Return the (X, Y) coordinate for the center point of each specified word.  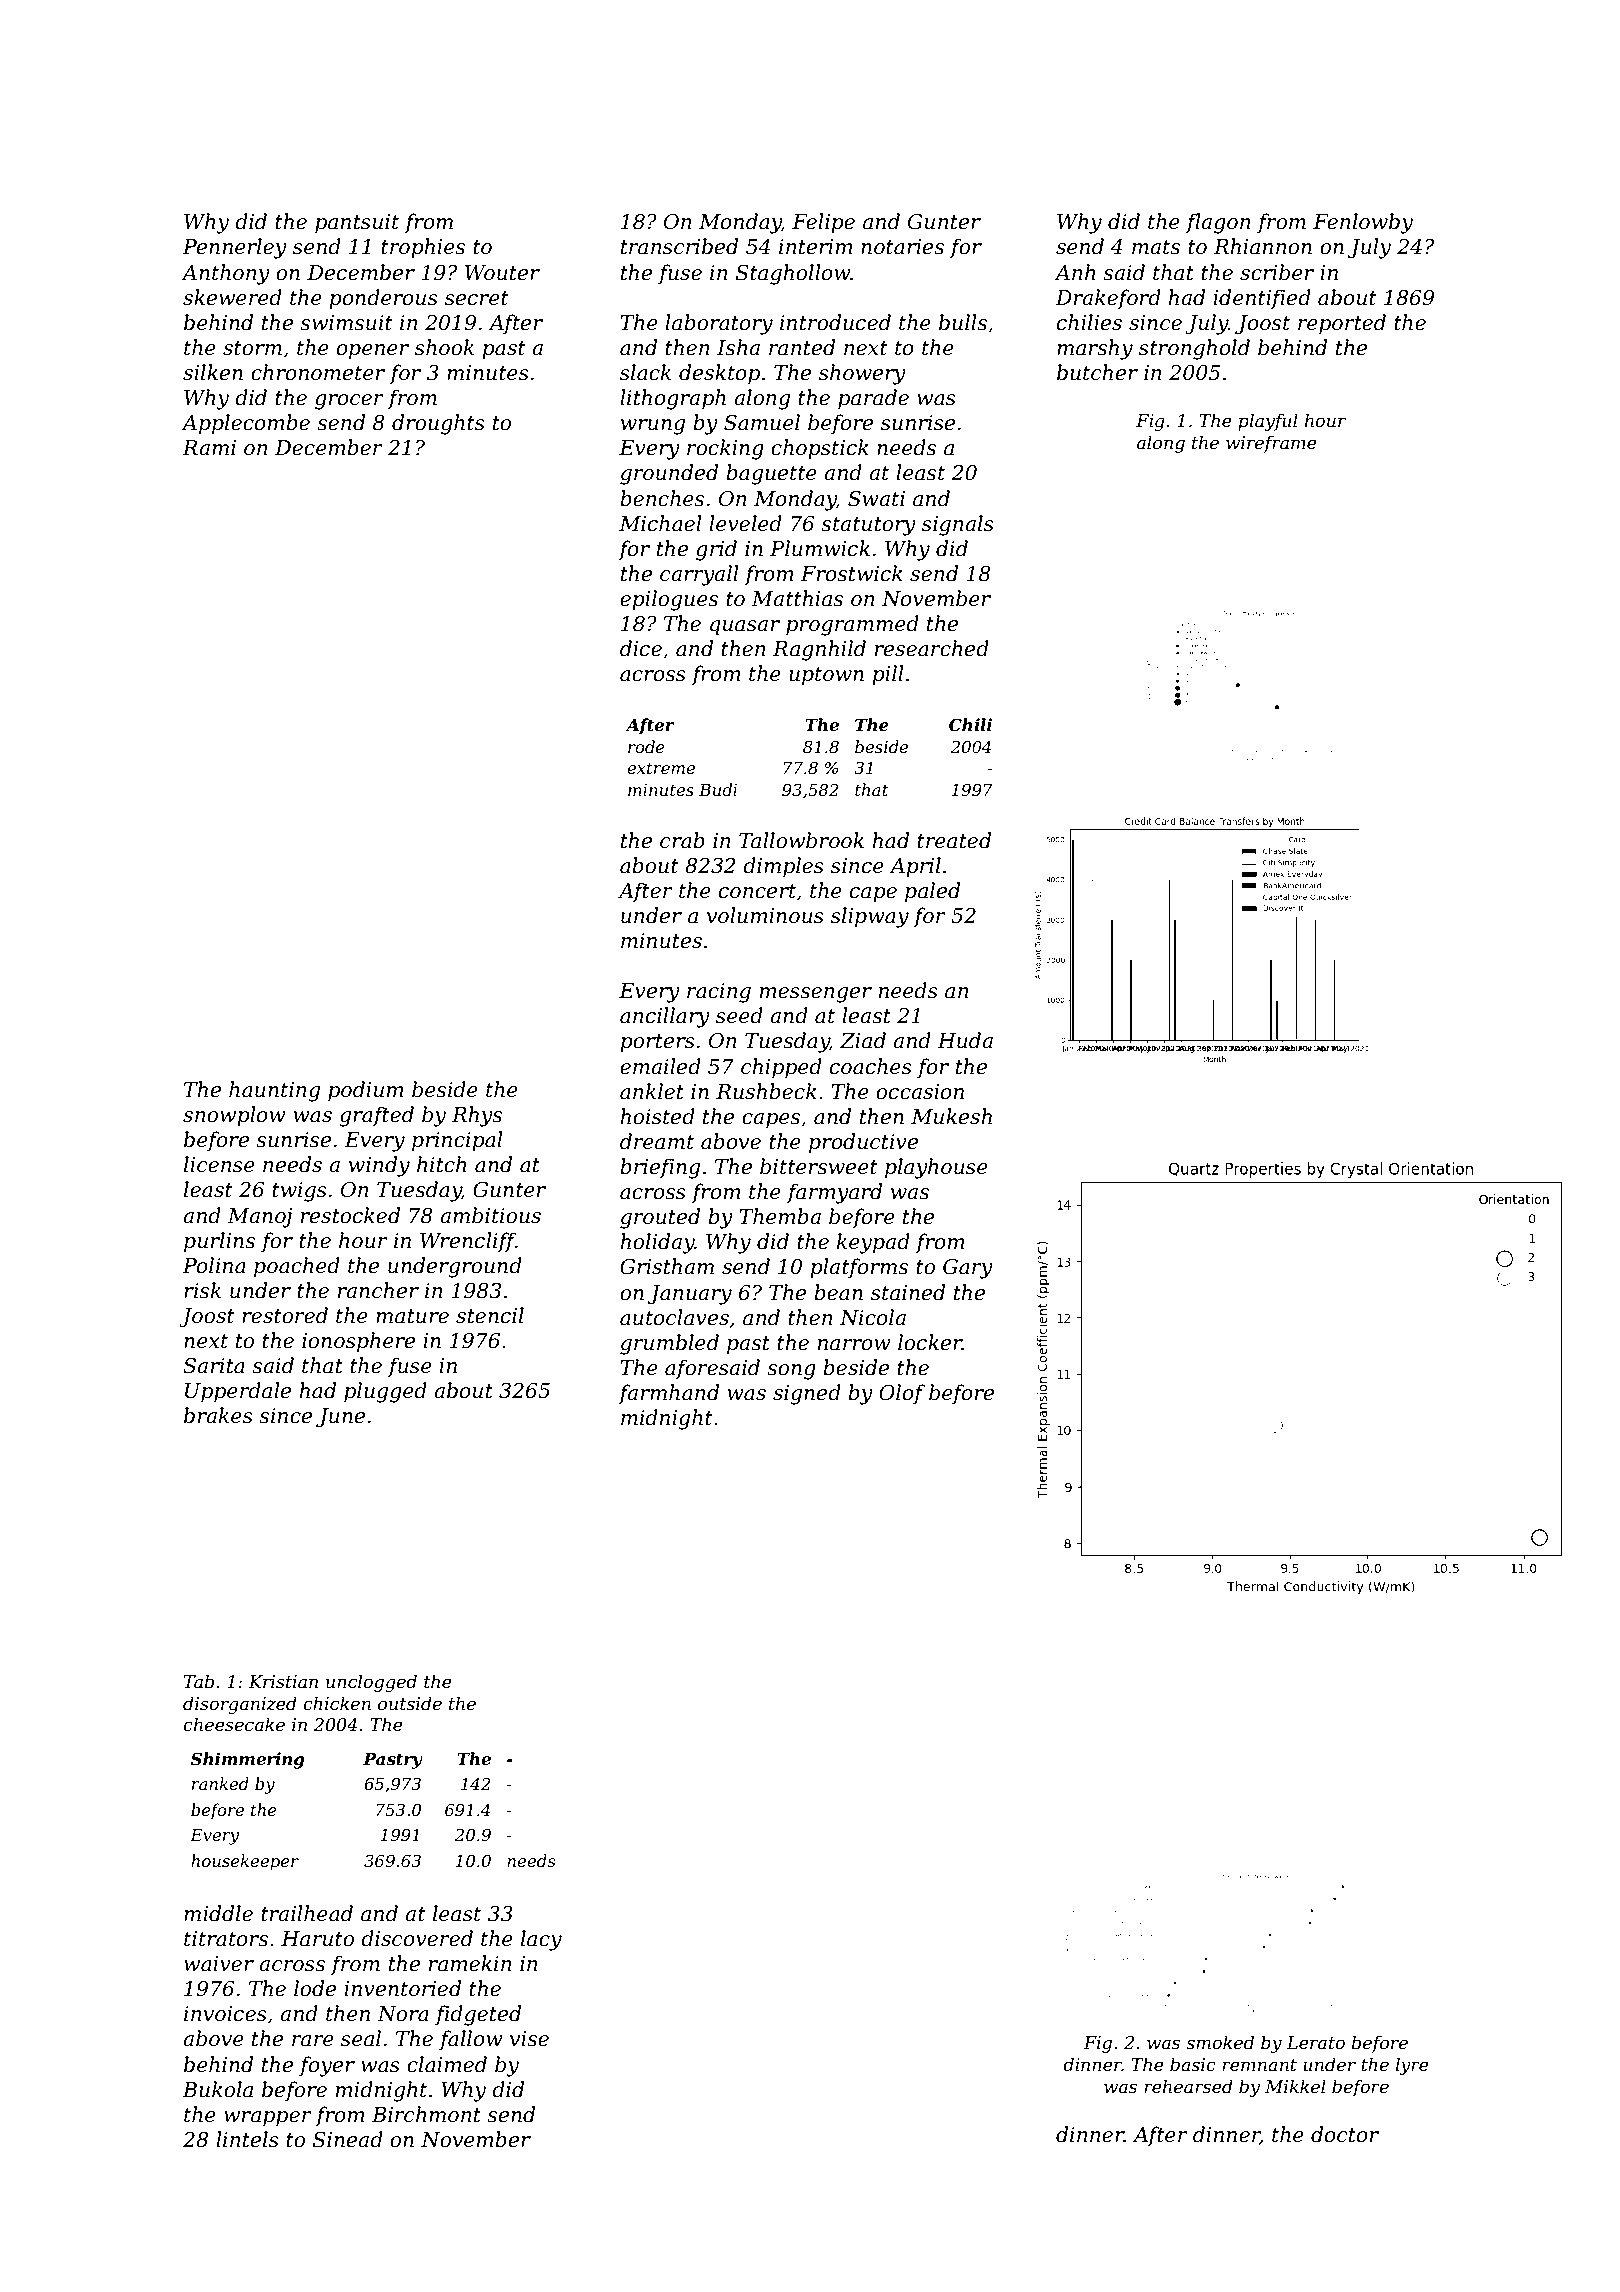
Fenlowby (1363, 223)
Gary (968, 1269)
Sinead (348, 2139)
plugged (385, 1392)
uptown (826, 676)
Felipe (823, 223)
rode (646, 746)
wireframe (1271, 444)
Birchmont (426, 2114)
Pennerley (234, 248)
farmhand (668, 1394)
